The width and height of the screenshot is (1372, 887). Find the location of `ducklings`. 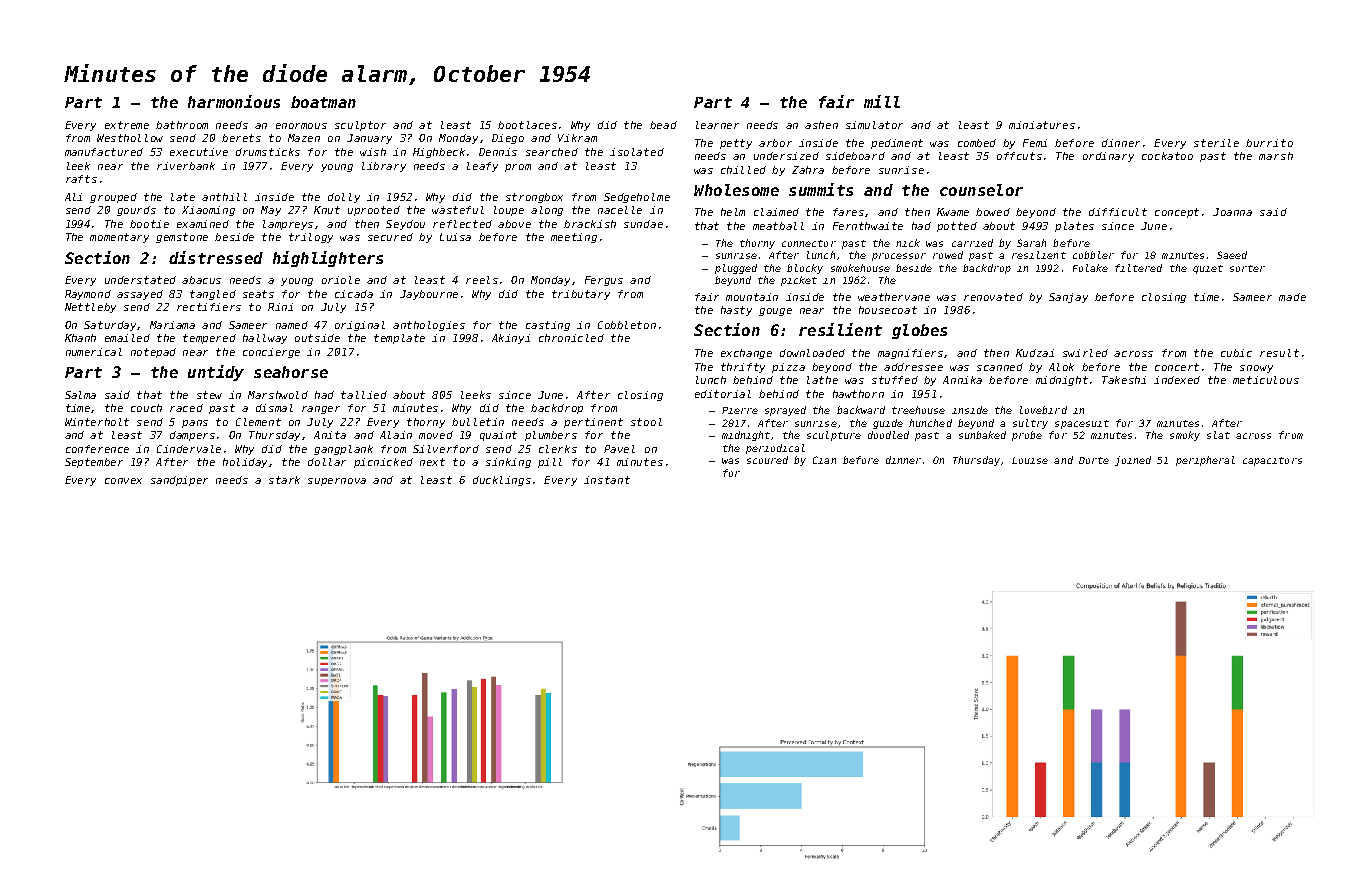

ducklings is located at coordinates (502, 481).
